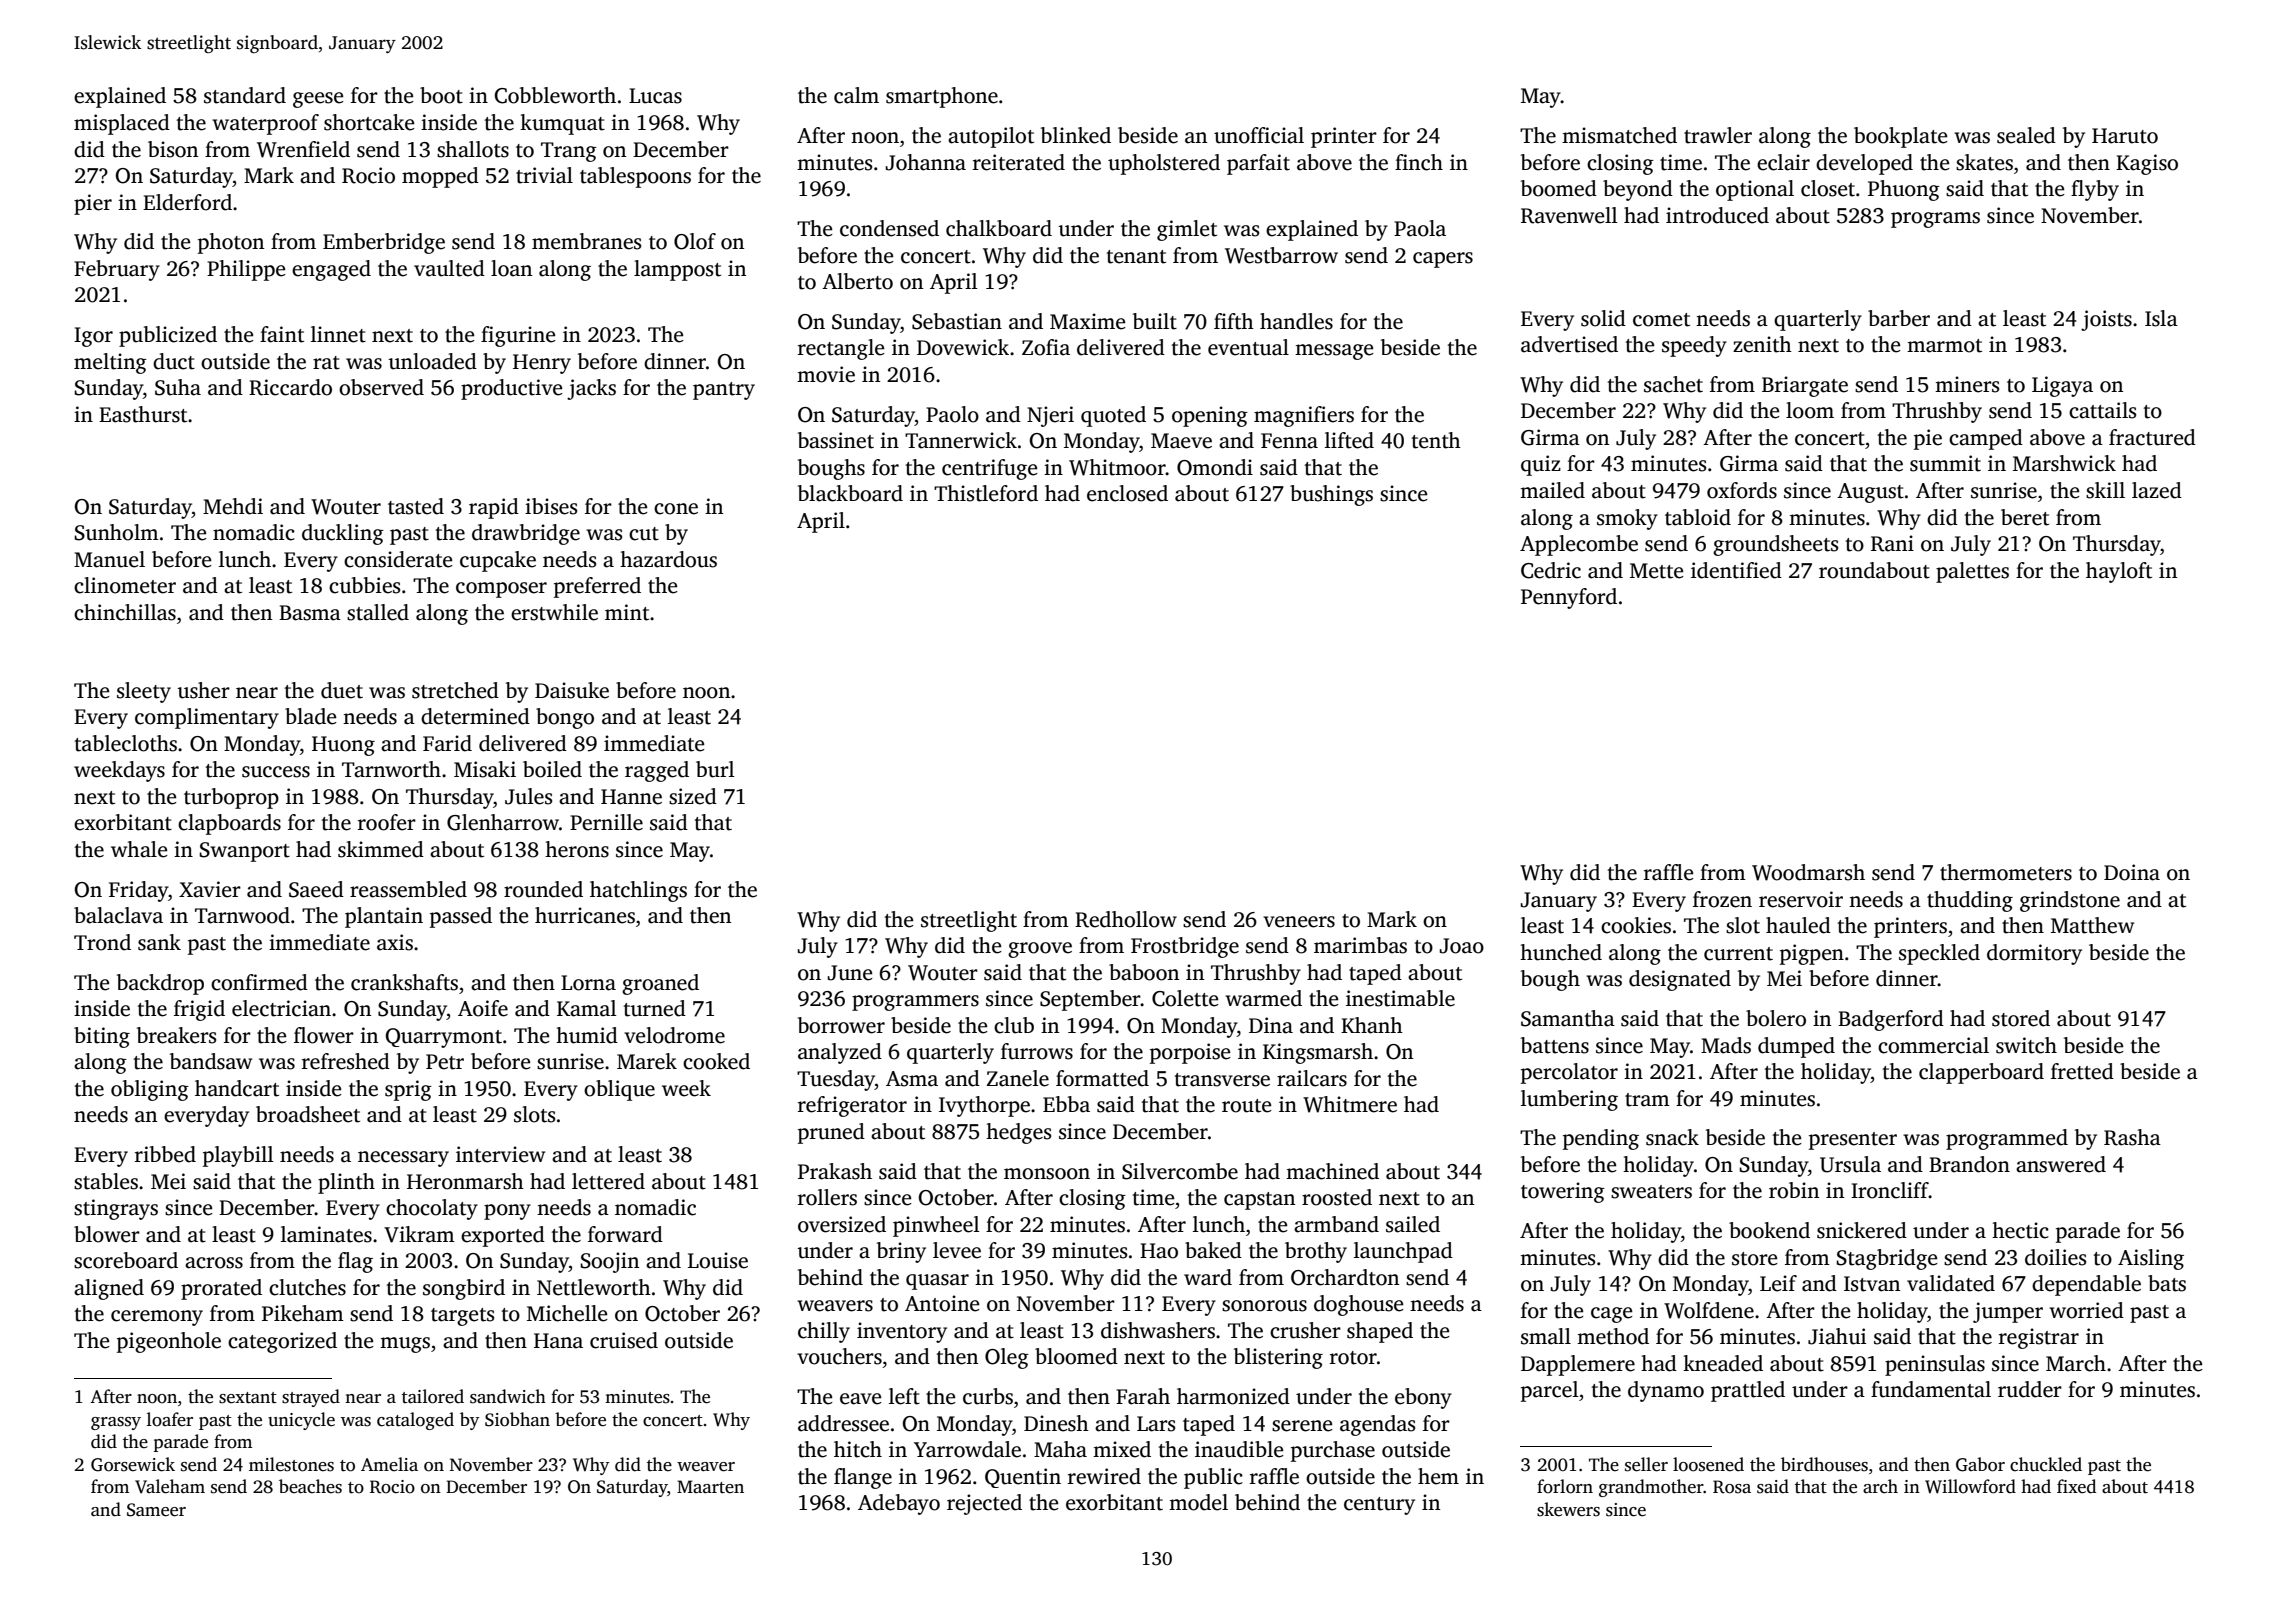 This page has width=2282, height=1614. What do you see at coordinates (1568, 1509) in the page?
I see `skewers` at bounding box center [1568, 1509].
